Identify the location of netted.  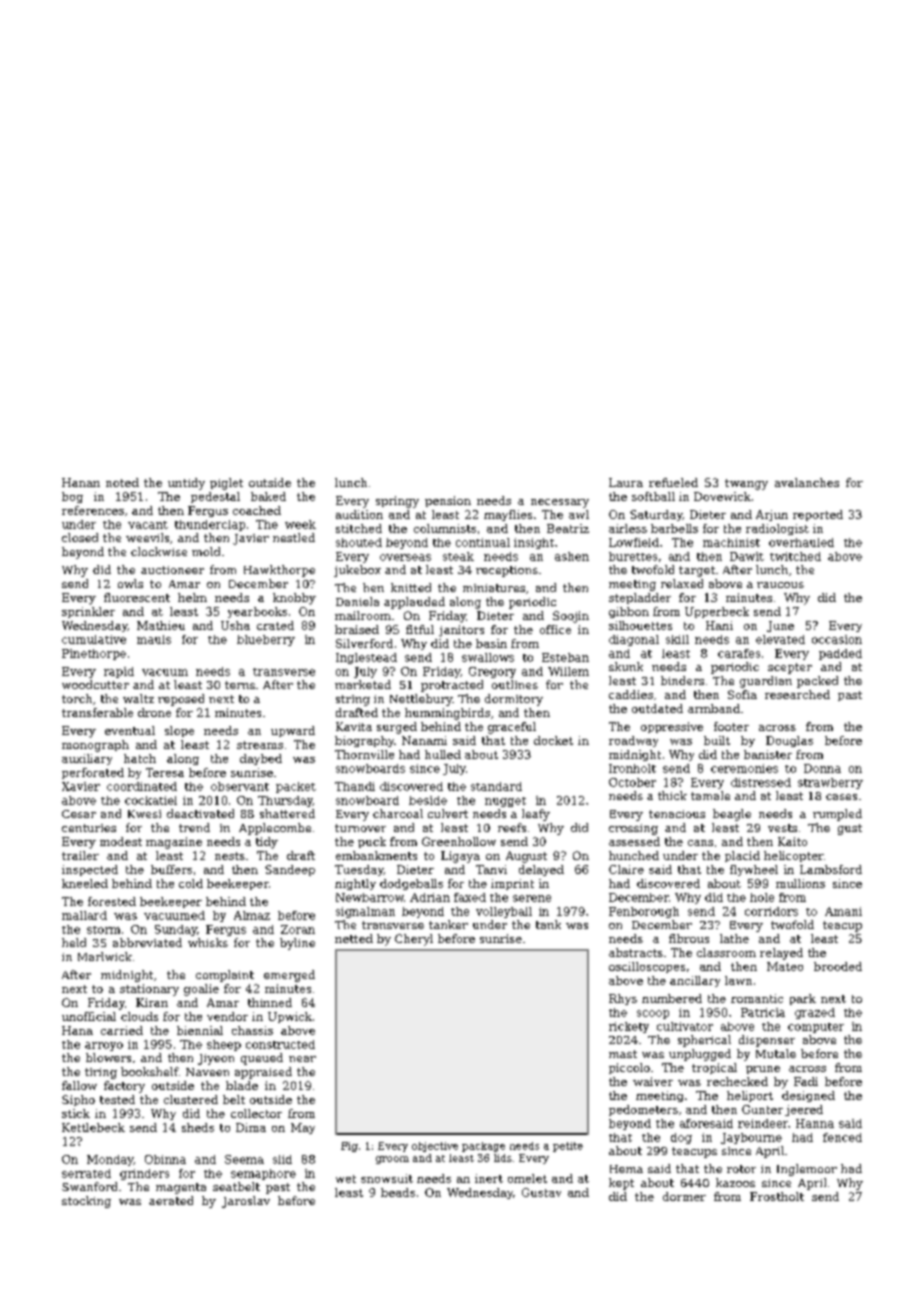
(354, 938).
